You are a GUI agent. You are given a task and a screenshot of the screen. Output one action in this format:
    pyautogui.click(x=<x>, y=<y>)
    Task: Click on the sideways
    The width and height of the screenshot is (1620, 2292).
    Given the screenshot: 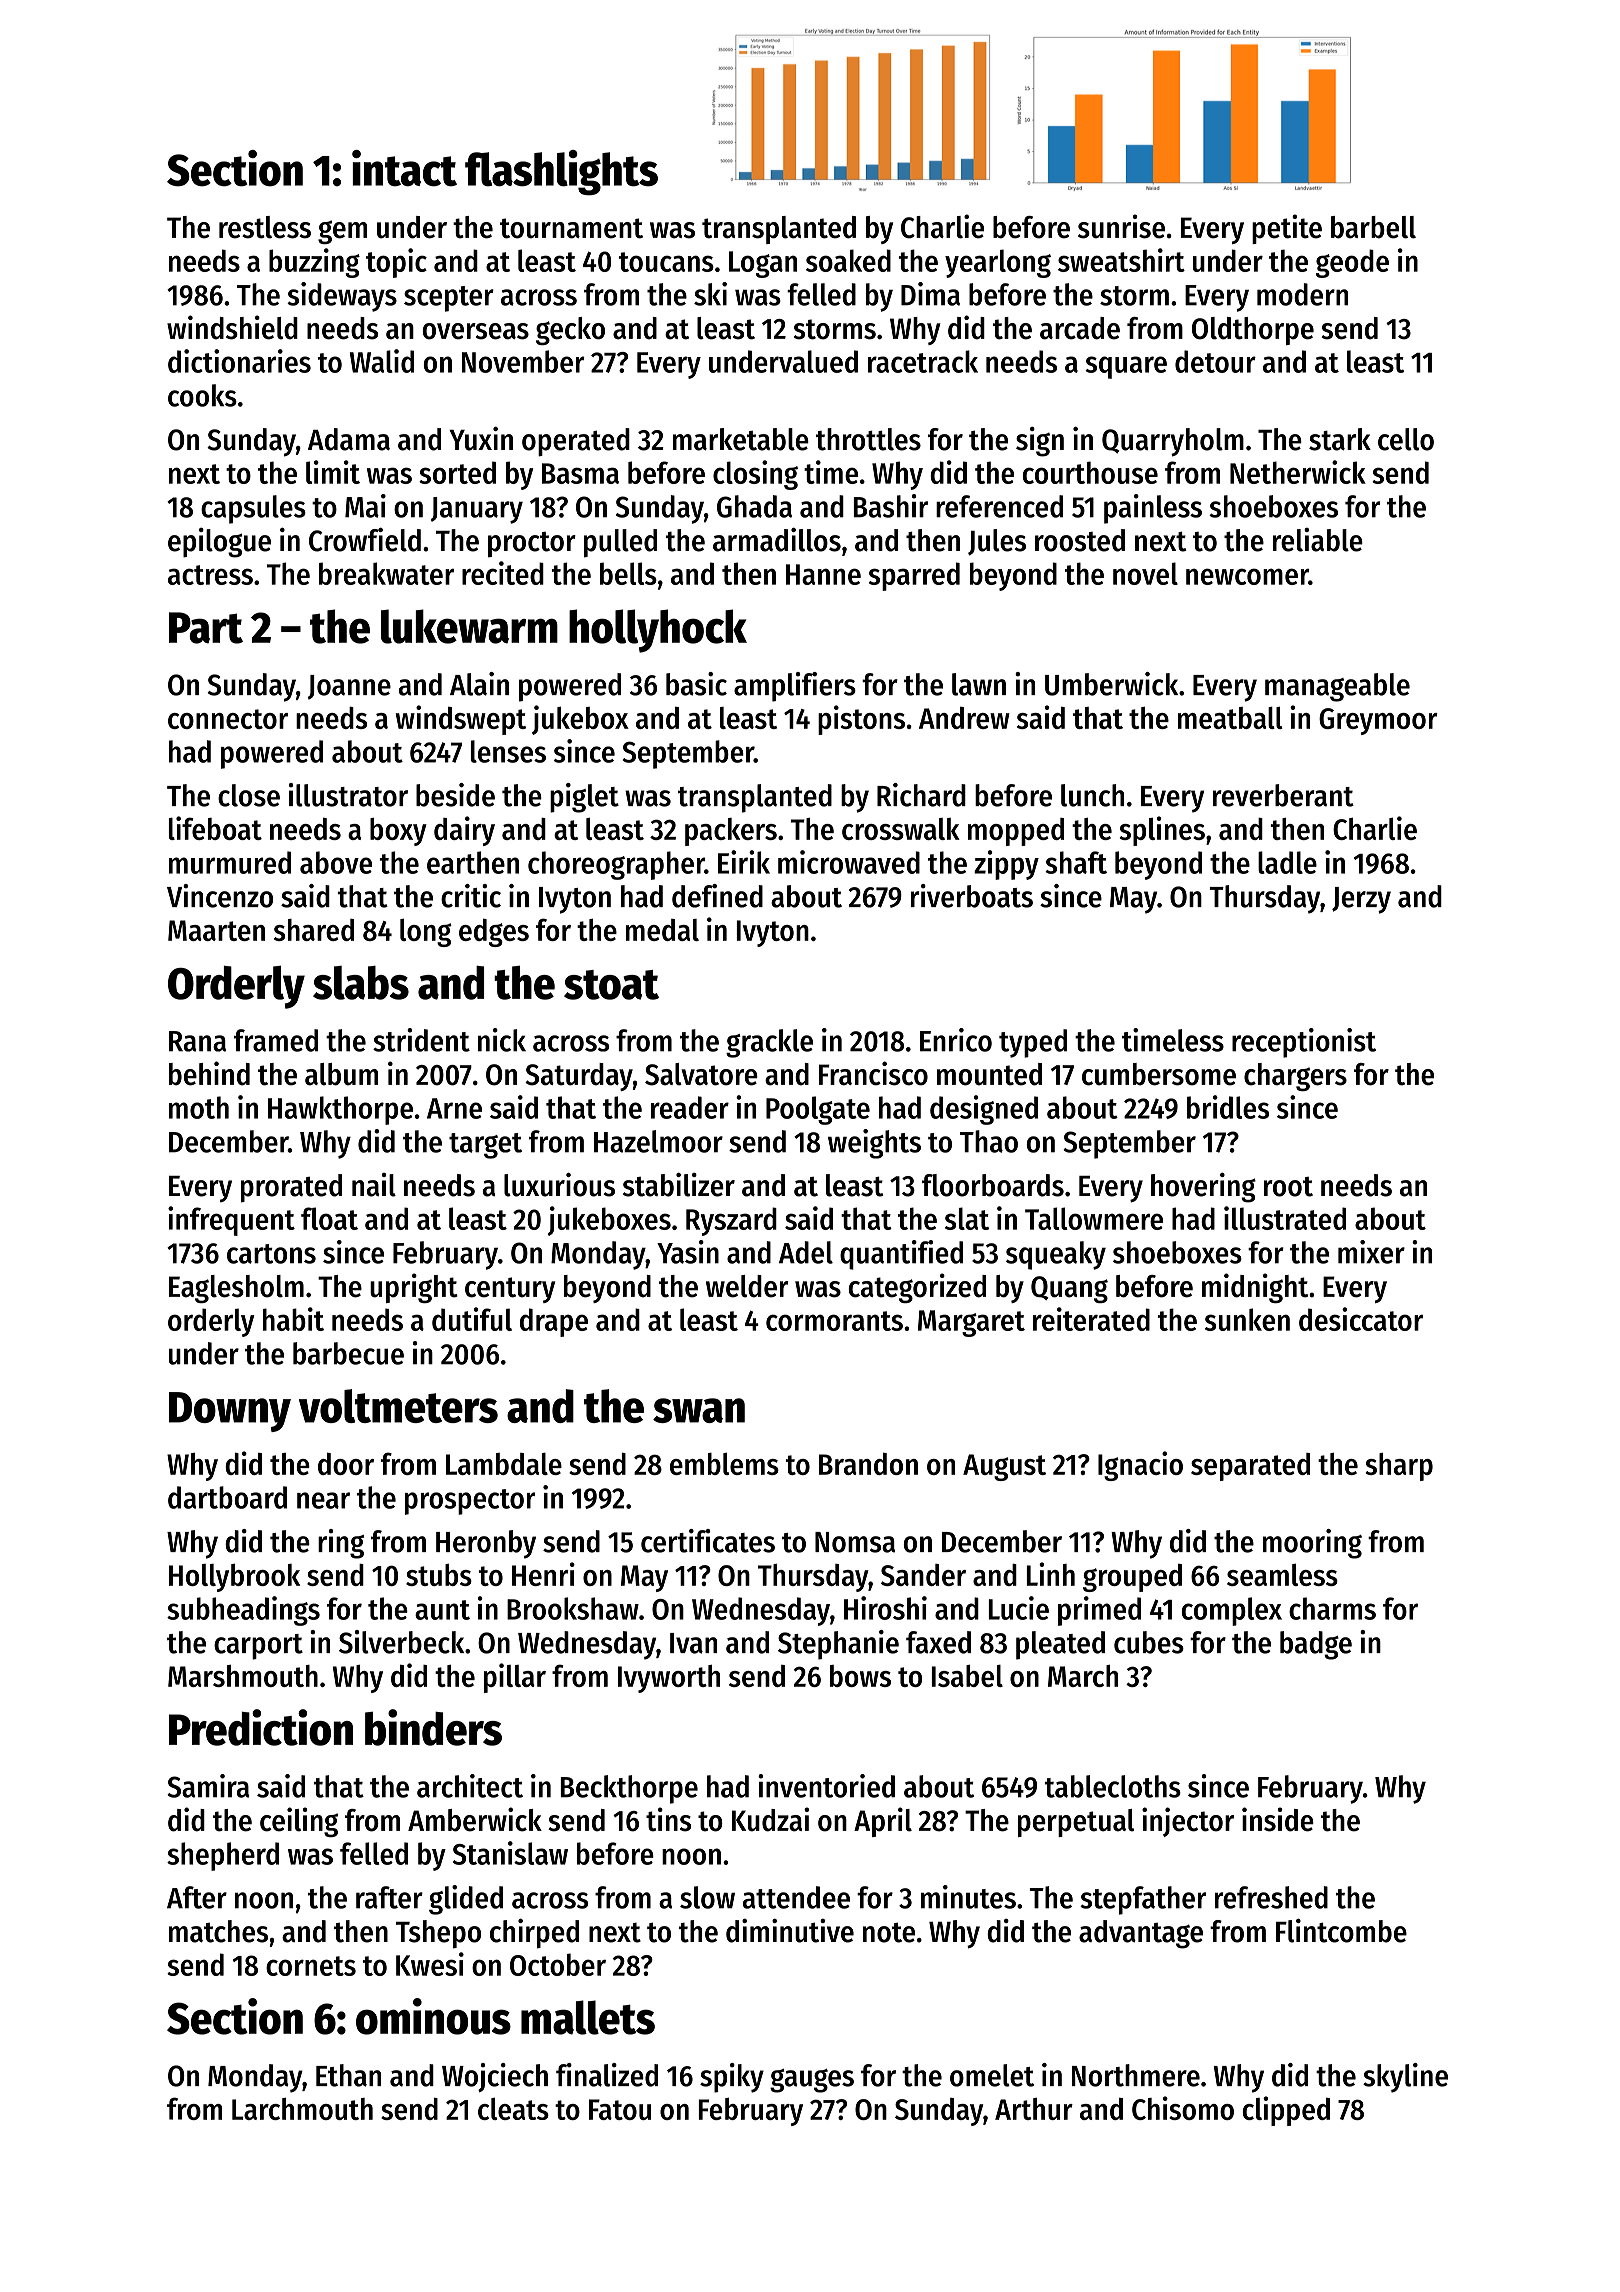 What is the action you would take?
    pyautogui.click(x=342, y=297)
